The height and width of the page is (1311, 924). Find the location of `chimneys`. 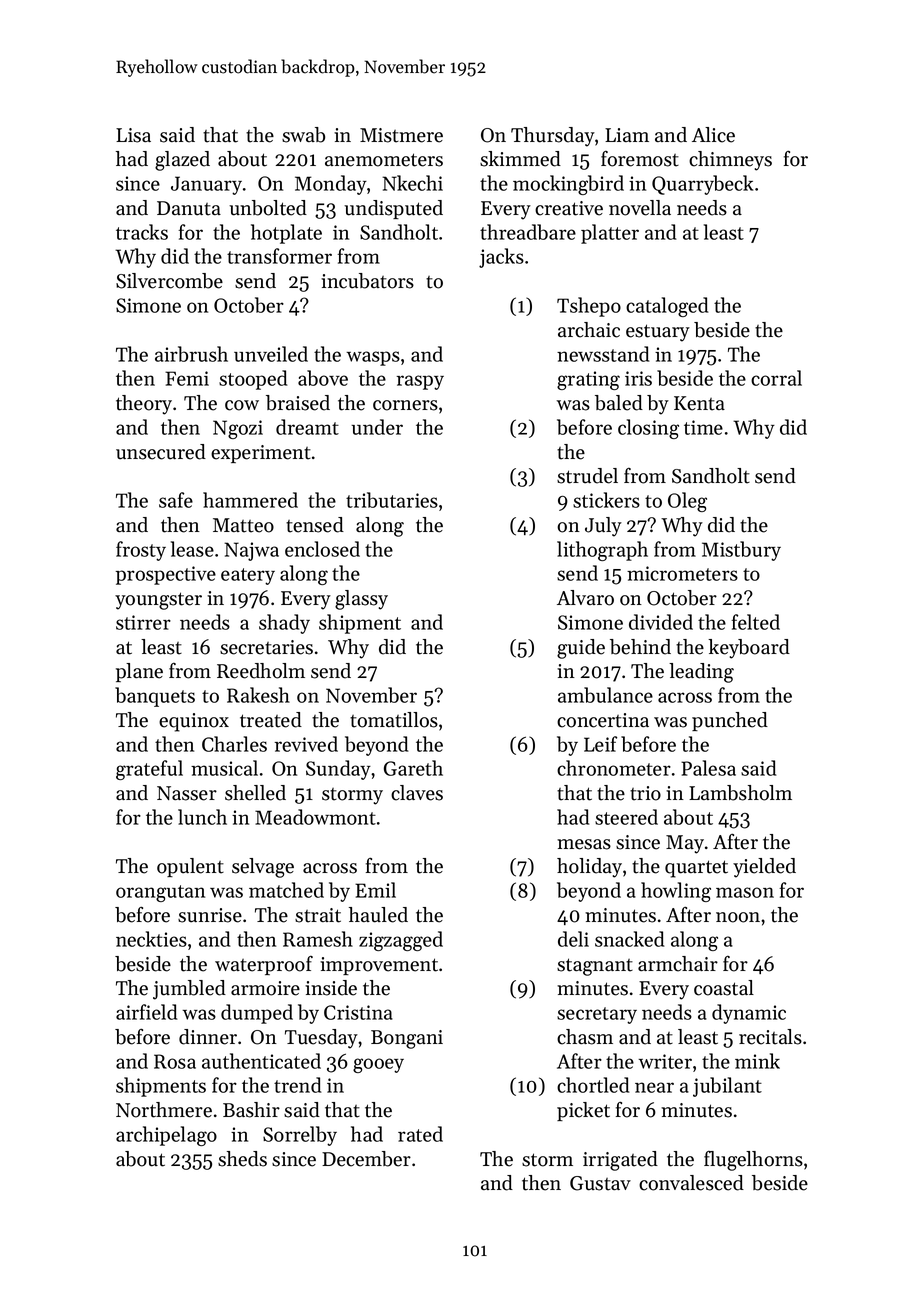

chimneys is located at coordinates (730, 161).
